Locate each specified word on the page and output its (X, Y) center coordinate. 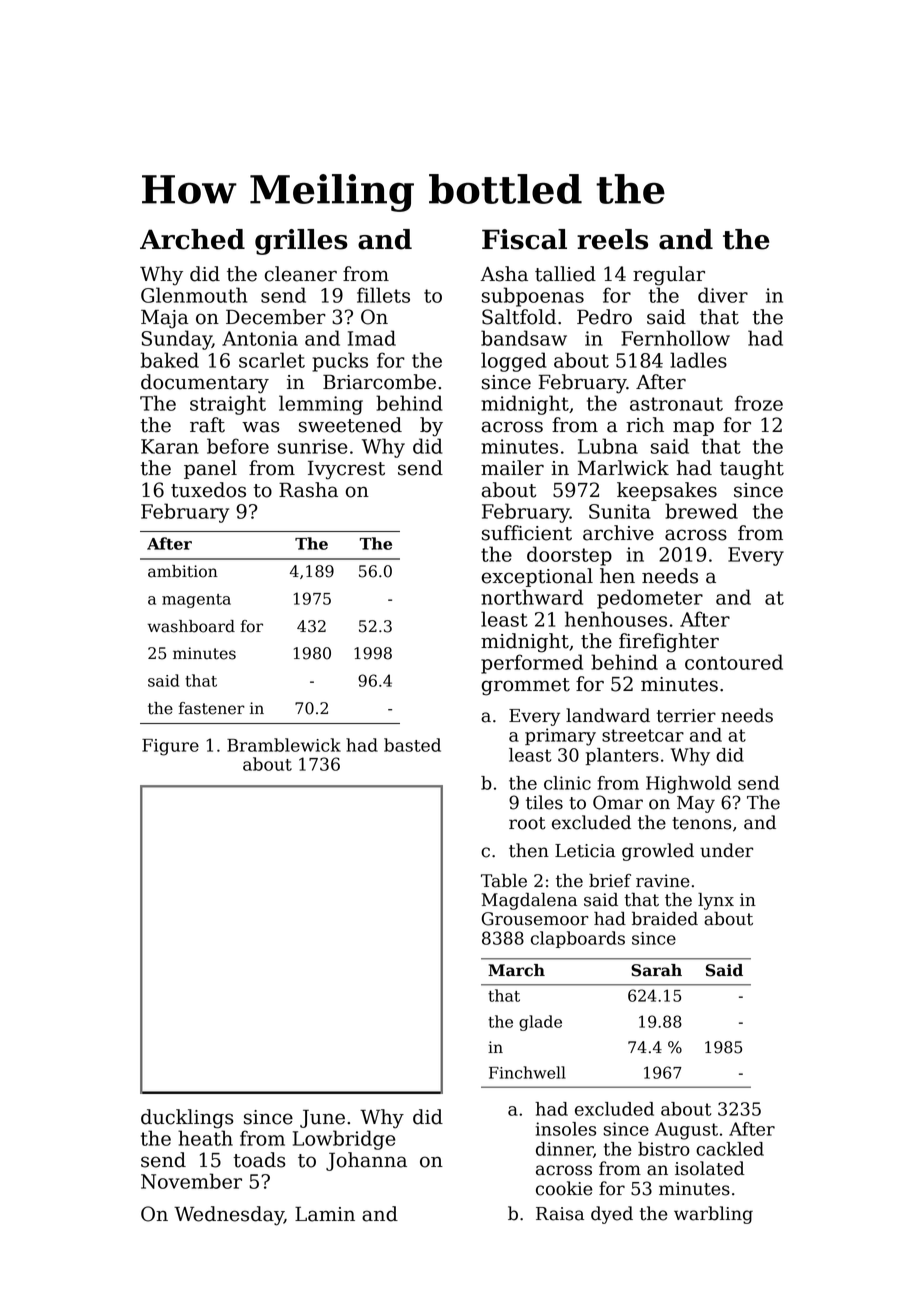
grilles (301, 242)
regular (669, 276)
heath (205, 1138)
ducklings (187, 1119)
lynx (716, 901)
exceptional (537, 577)
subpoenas (533, 297)
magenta (196, 601)
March (516, 970)
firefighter (669, 643)
